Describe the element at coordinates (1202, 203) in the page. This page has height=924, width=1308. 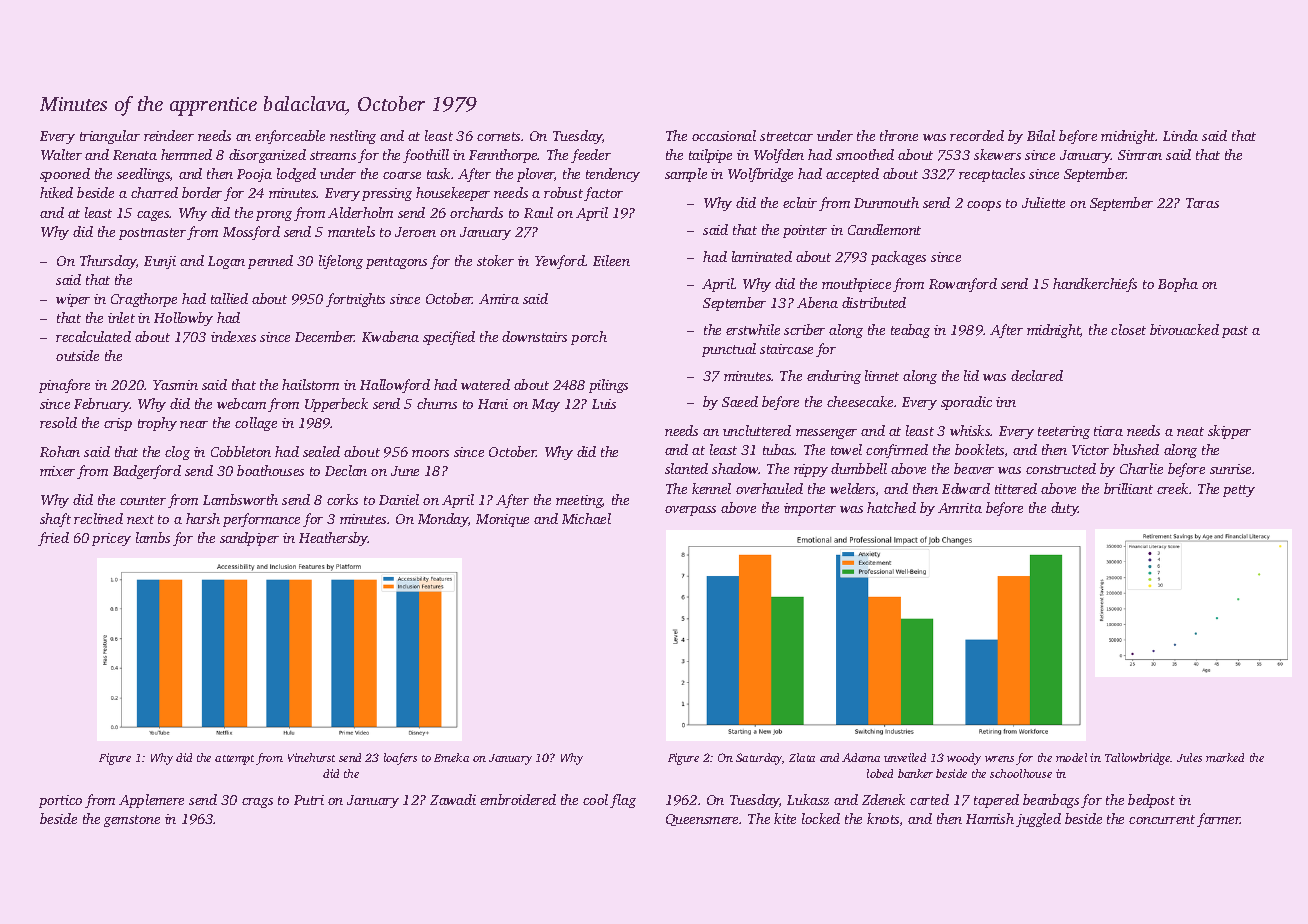
I see `Taras` at that location.
